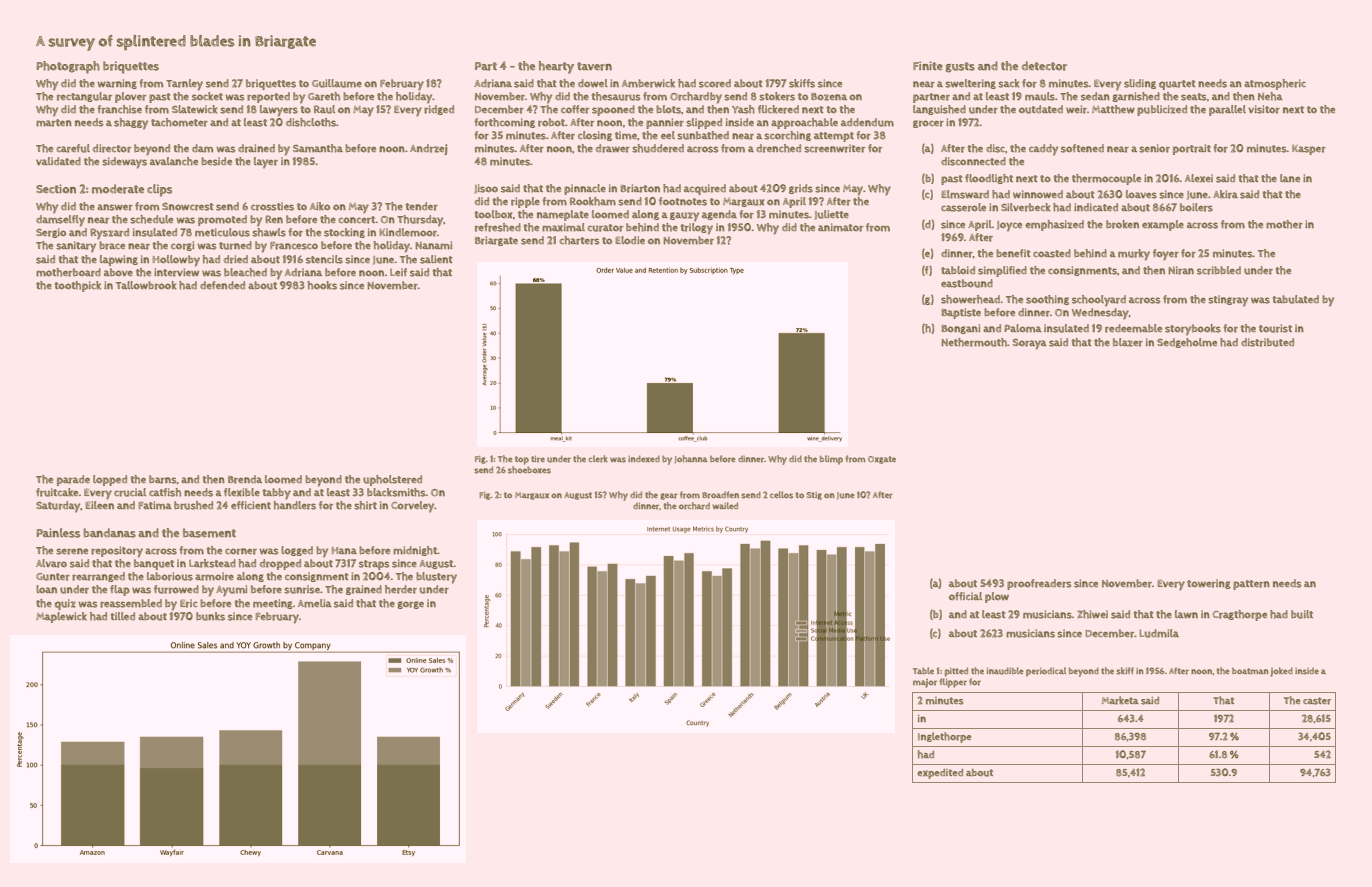 The height and width of the screenshot is (887, 1372). I want to click on Maplewick, so click(61, 617).
